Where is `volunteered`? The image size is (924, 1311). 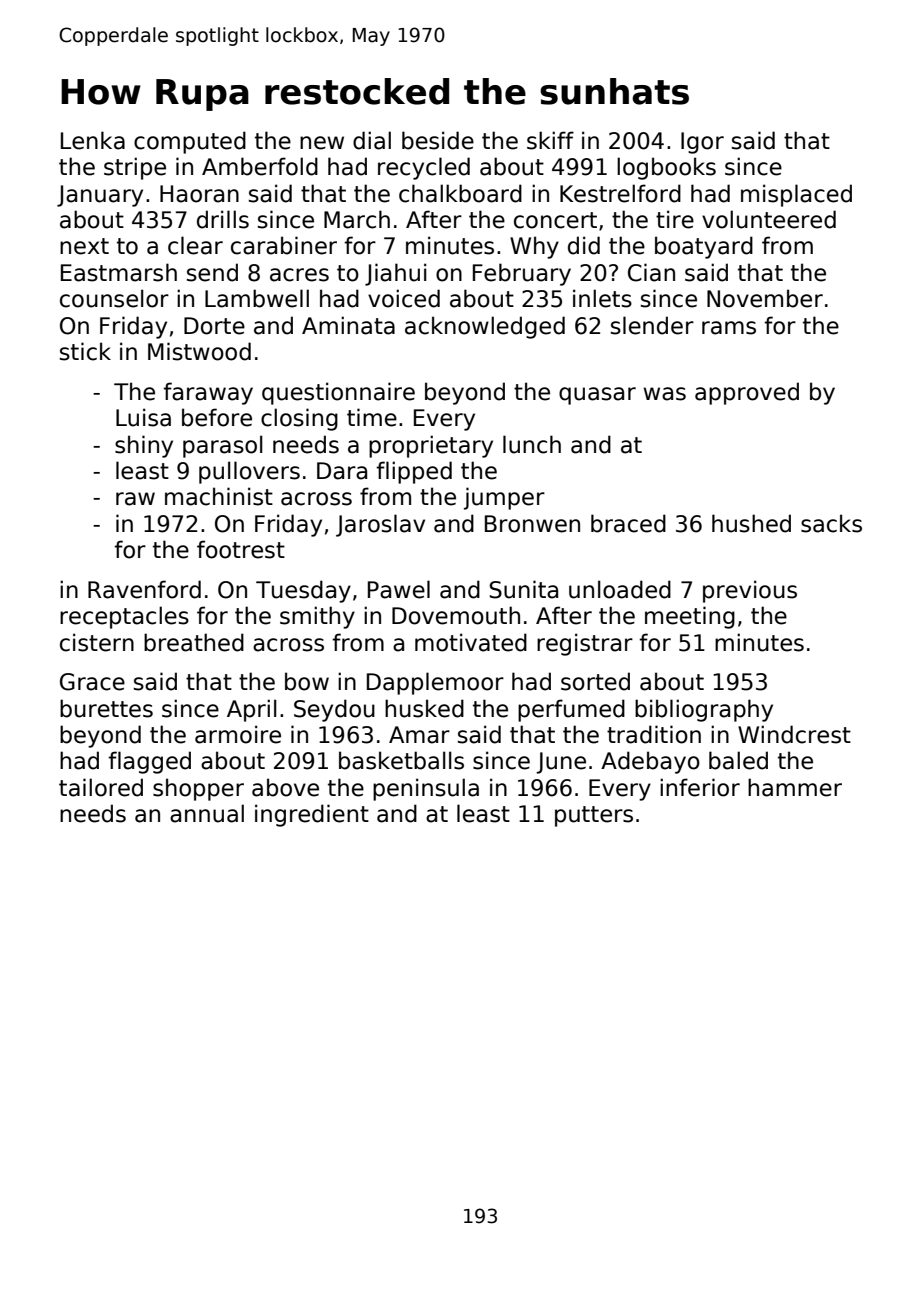
volunteered is located at coordinates (769, 219).
